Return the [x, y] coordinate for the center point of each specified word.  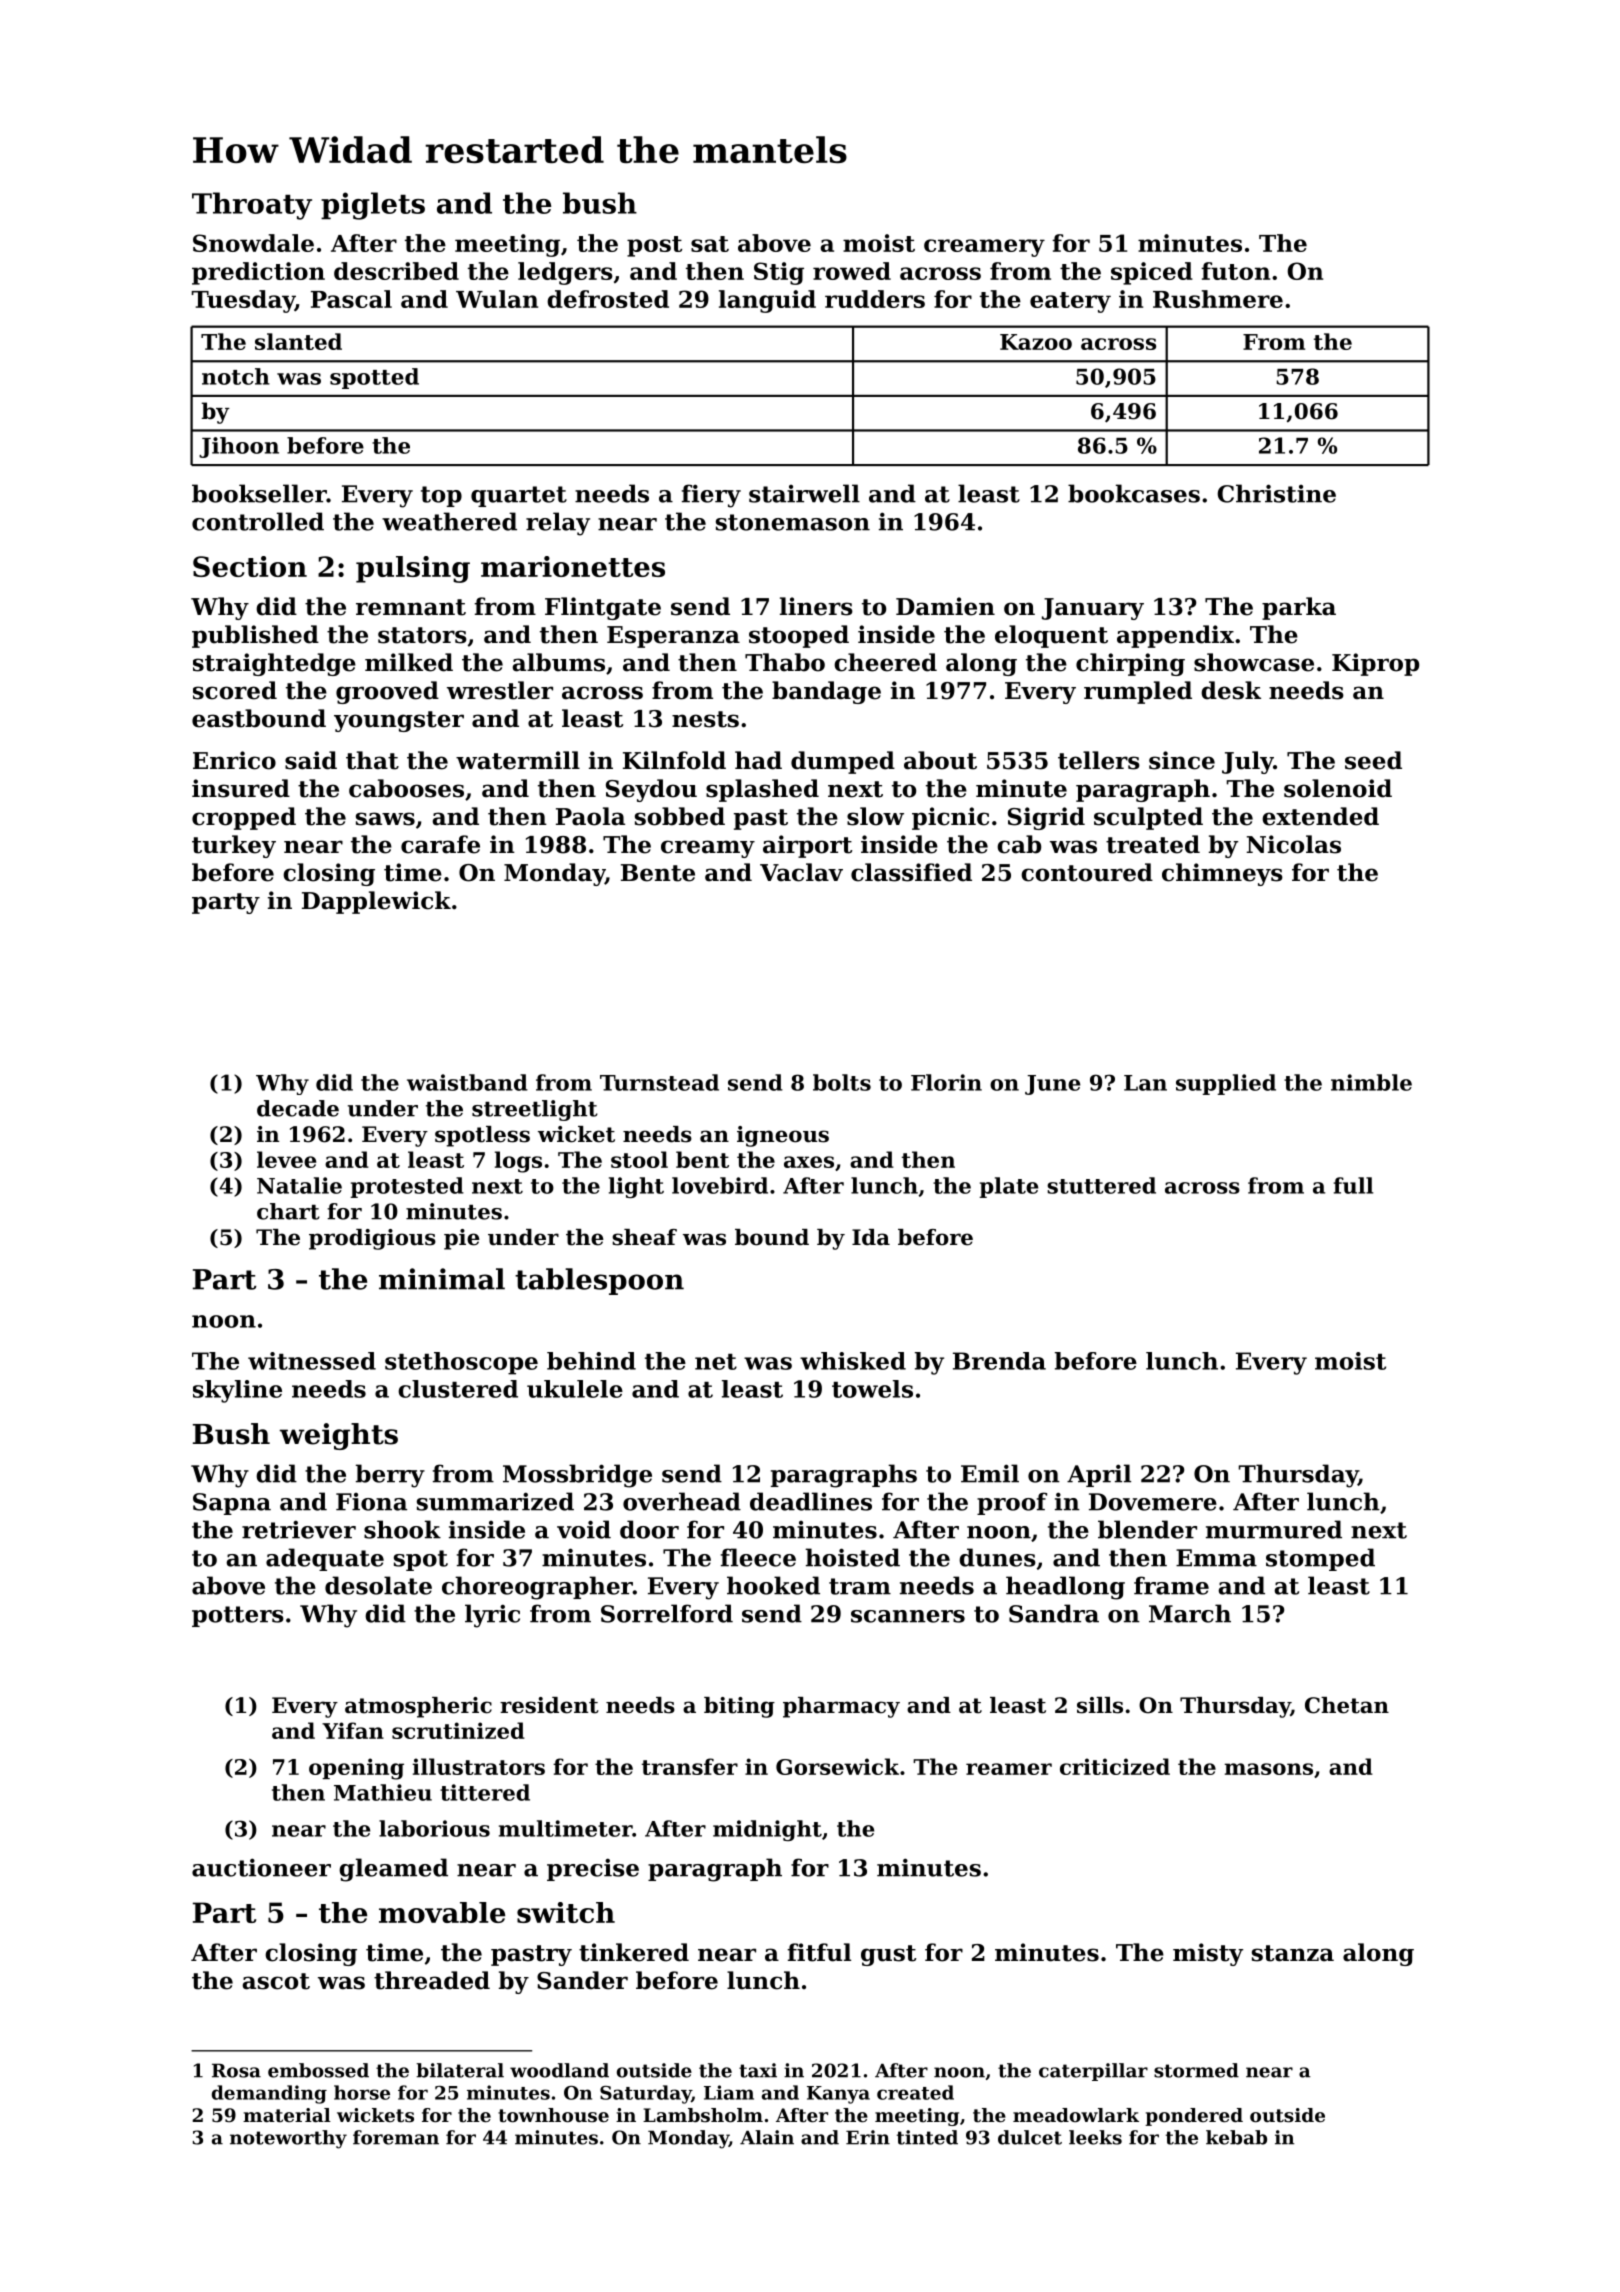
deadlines [811, 1501]
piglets [373, 206]
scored [235, 690]
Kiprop [1375, 664]
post [654, 246]
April [1099, 1475]
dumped [843, 762]
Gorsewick [837, 1766]
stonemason [793, 522]
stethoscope [461, 1363]
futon [1235, 271]
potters [238, 1616]
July [1248, 762]
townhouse [553, 2115]
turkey [234, 846]
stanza [1293, 1953]
